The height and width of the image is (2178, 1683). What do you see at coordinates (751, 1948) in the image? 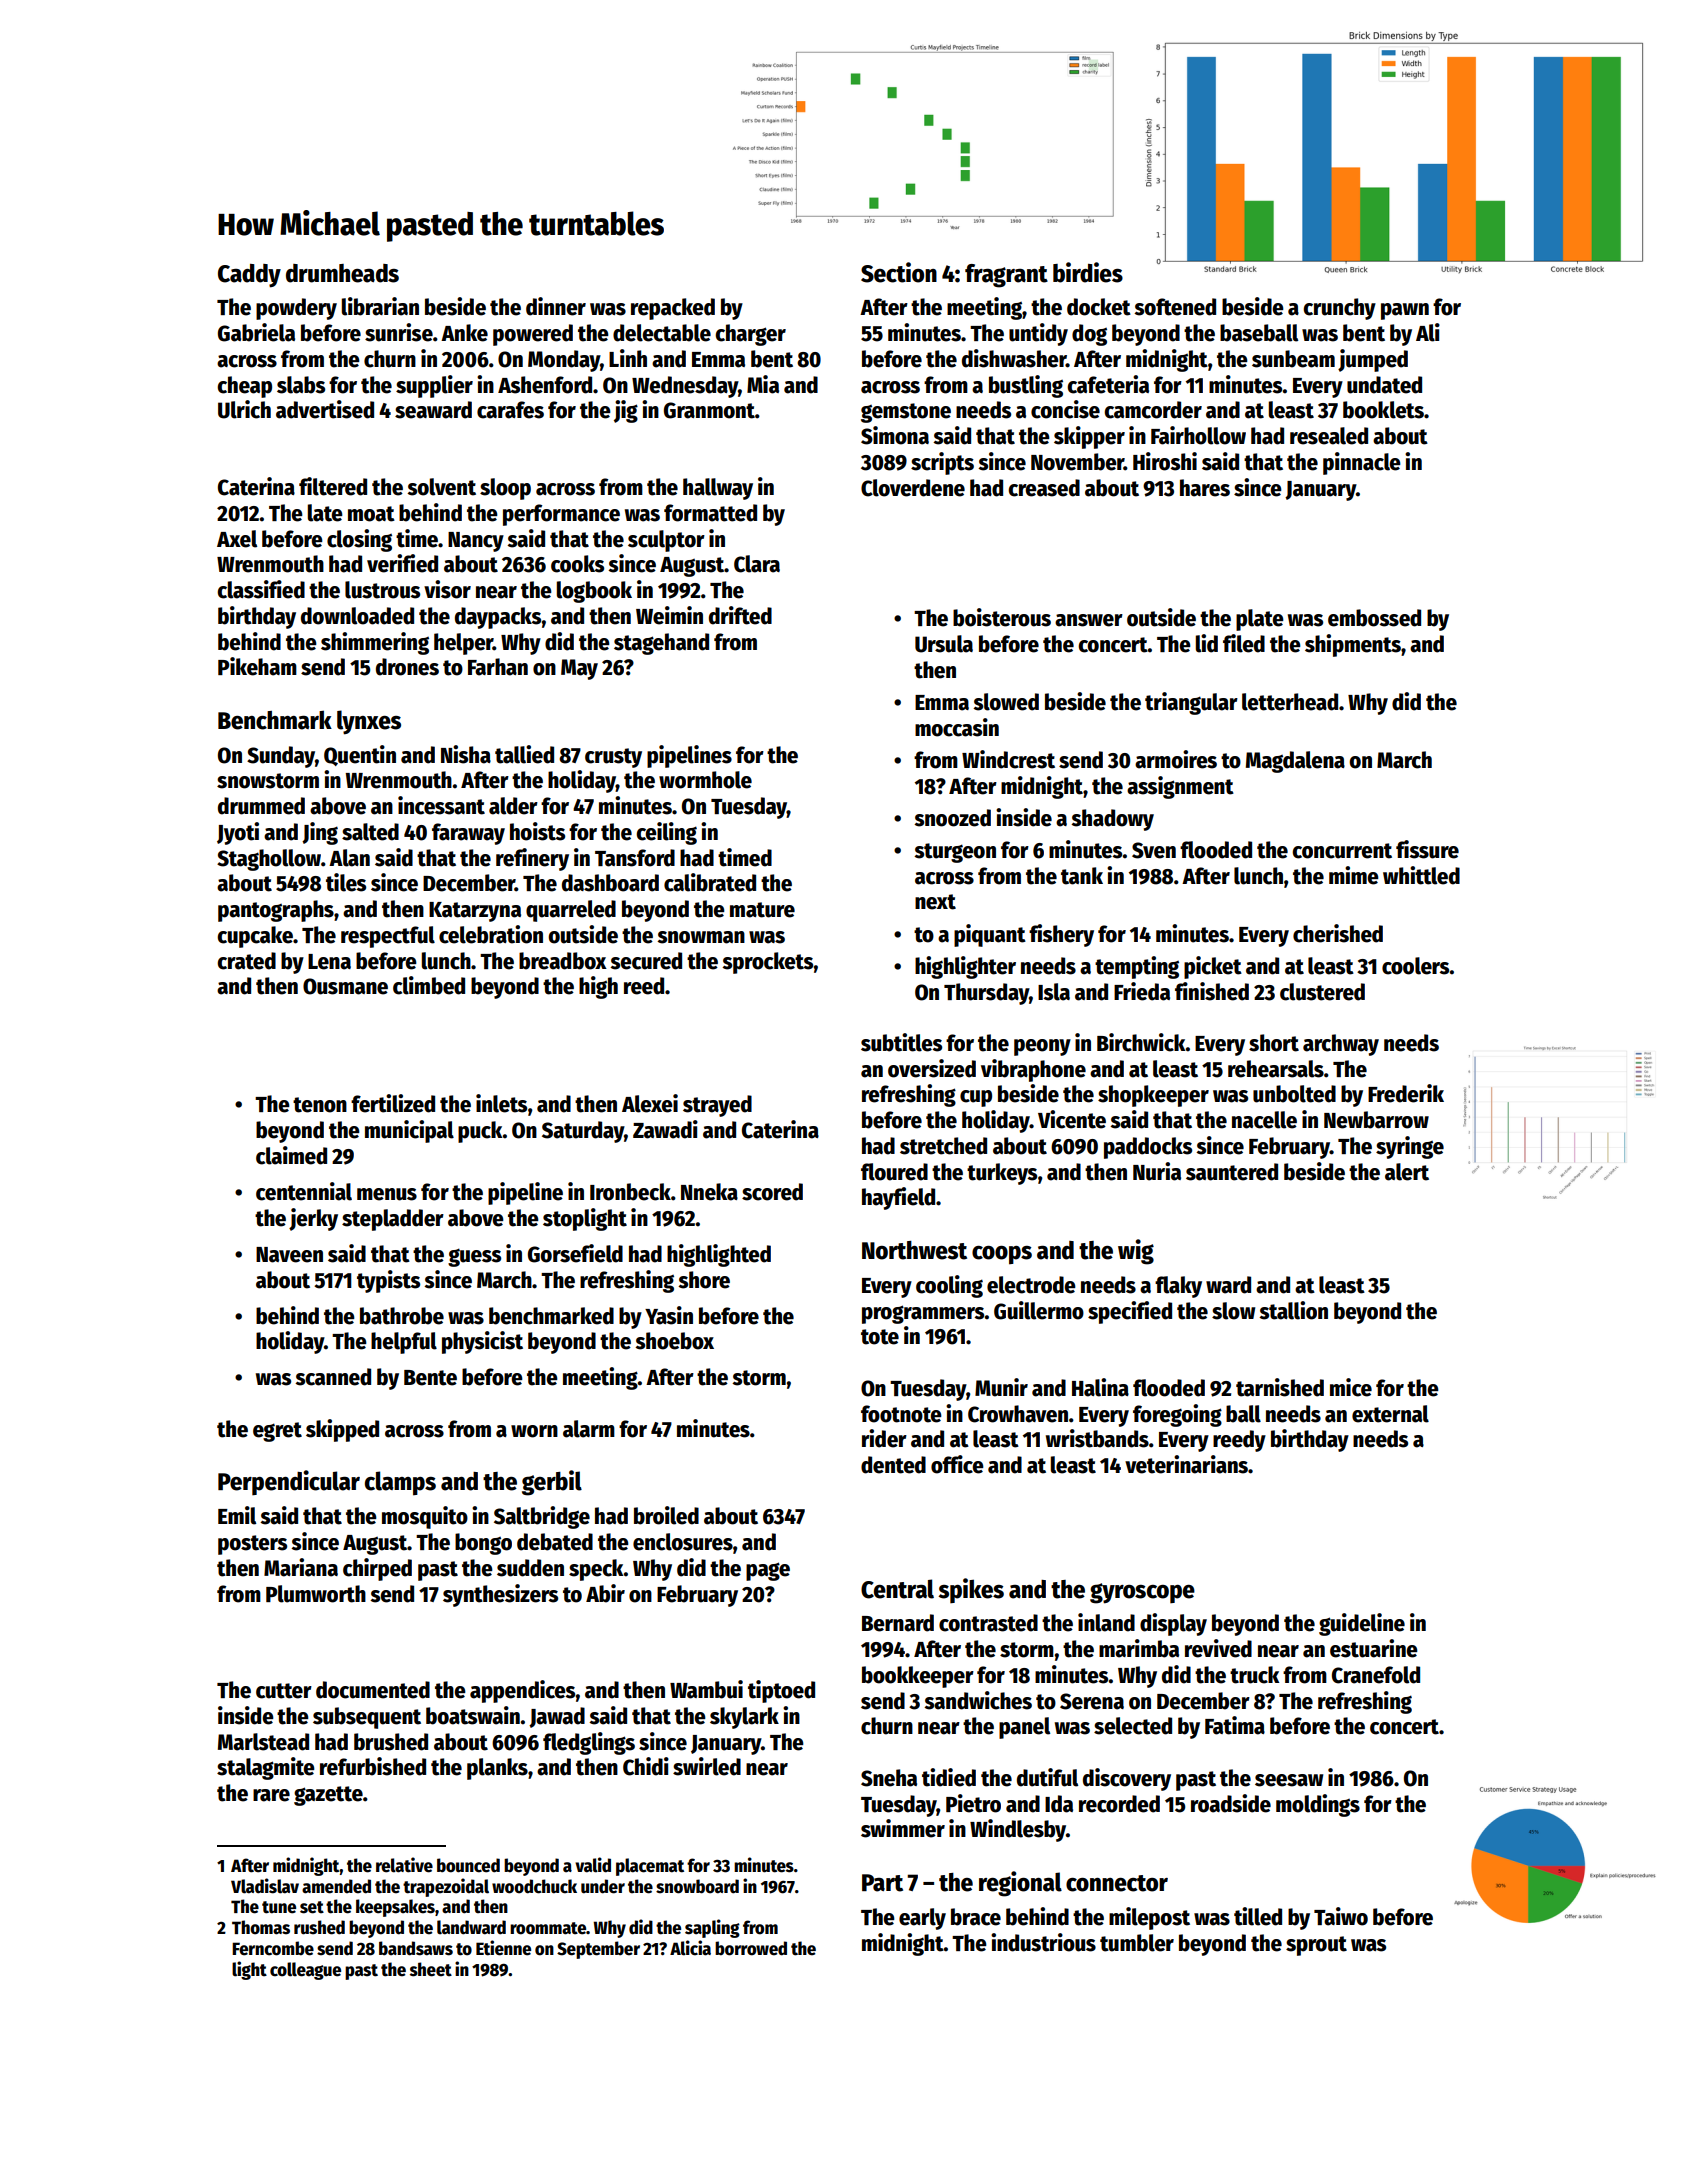
I see `borrowed` at bounding box center [751, 1948].
